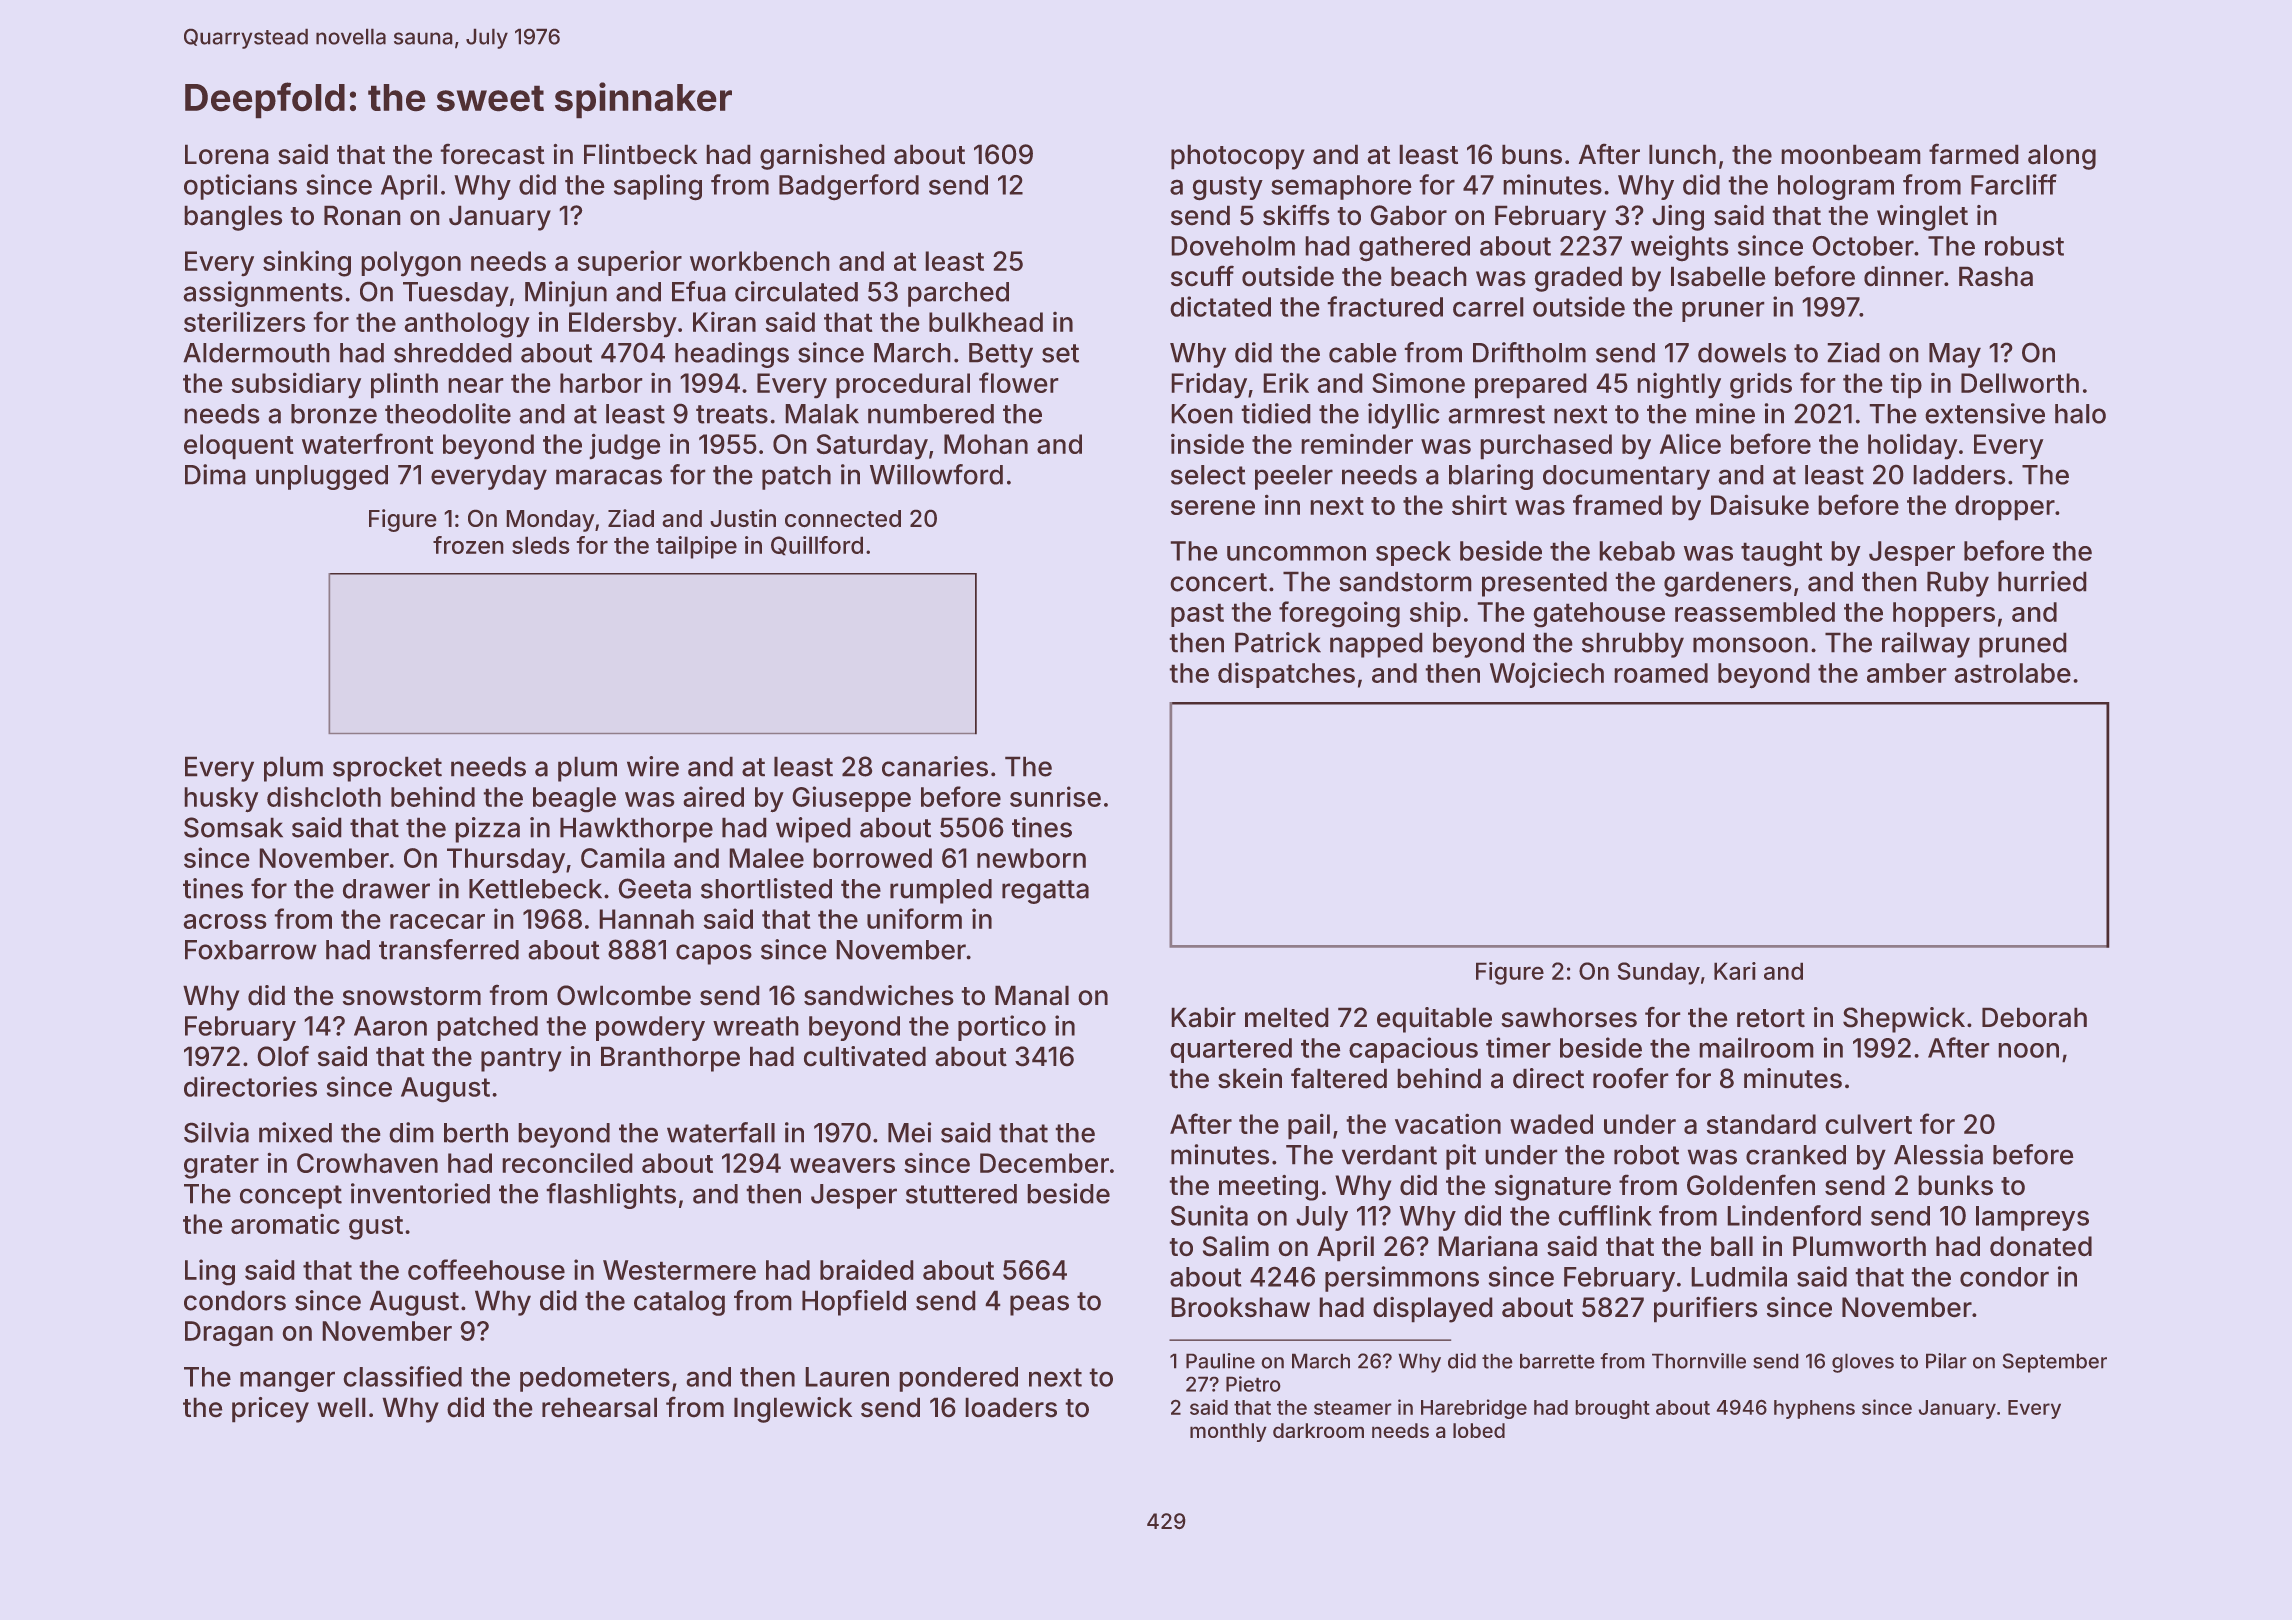  Describe the element at coordinates (1218, 582) in the image. I see `concert` at that location.
